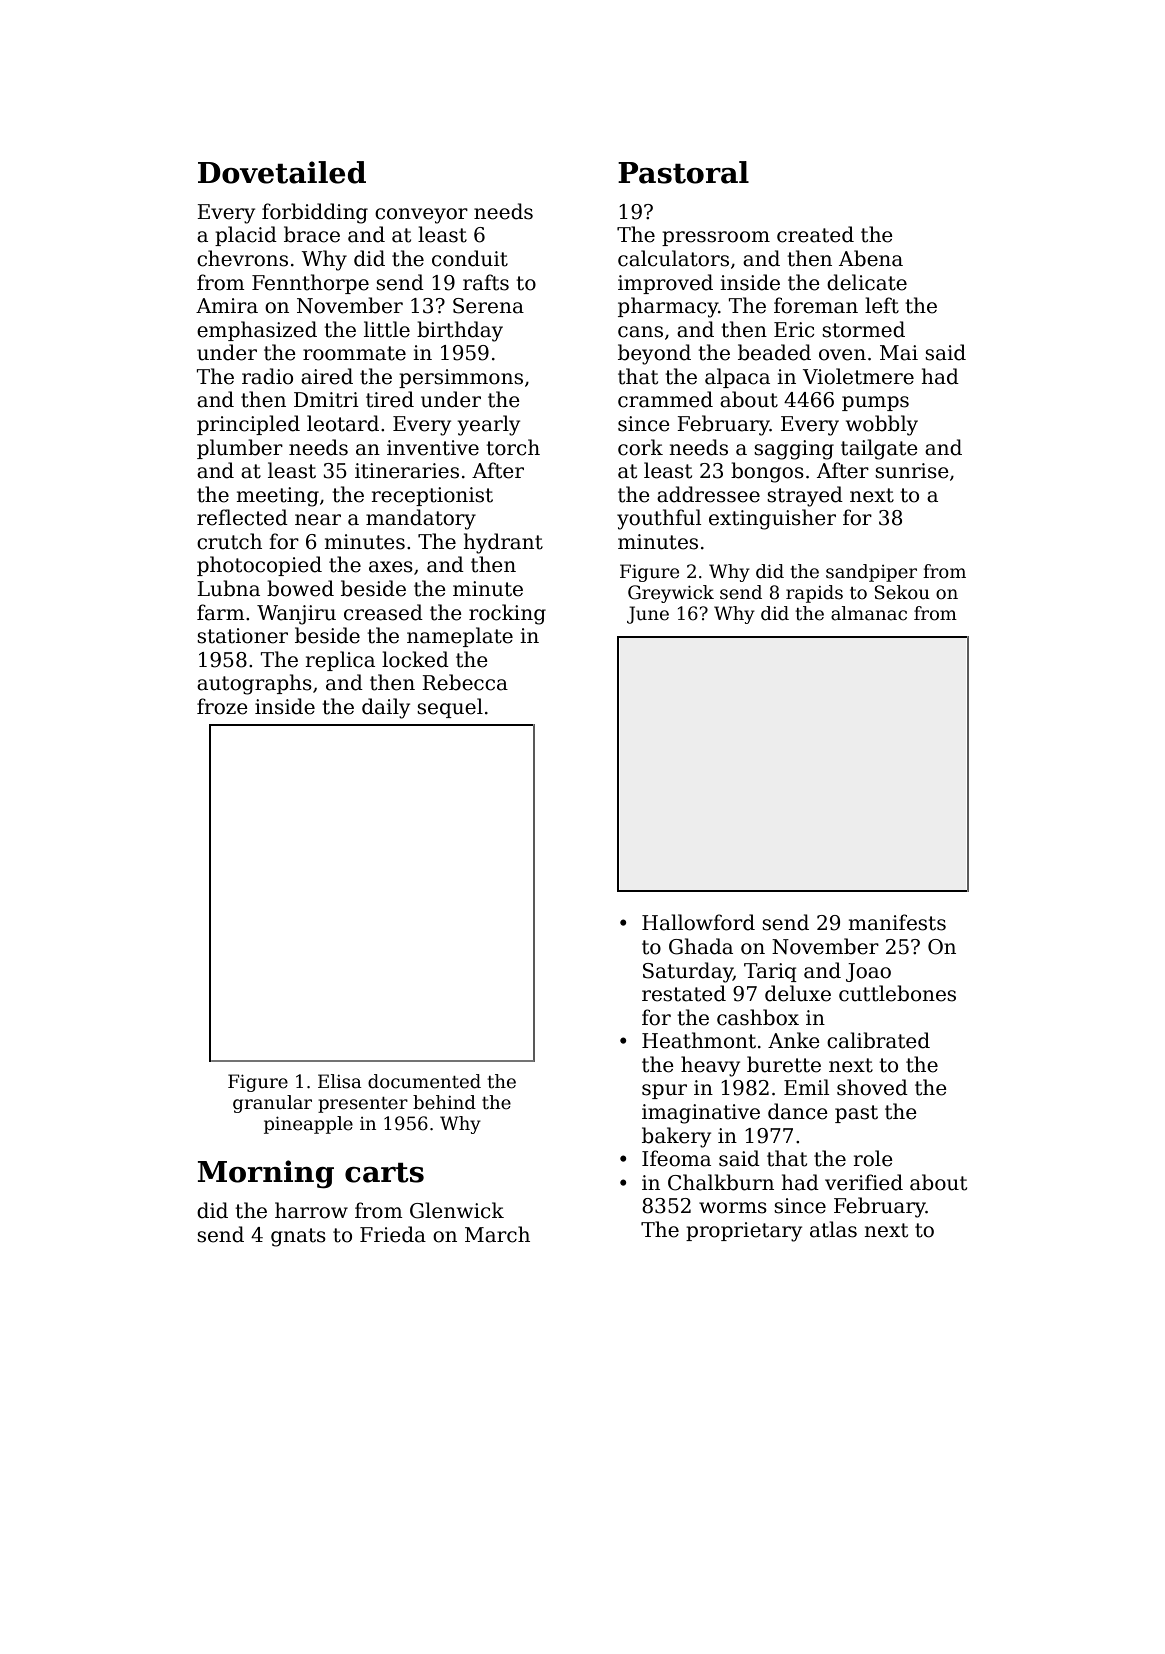 This document has width=1165, height=1654. What do you see at coordinates (450, 708) in the document?
I see `sequel` at bounding box center [450, 708].
